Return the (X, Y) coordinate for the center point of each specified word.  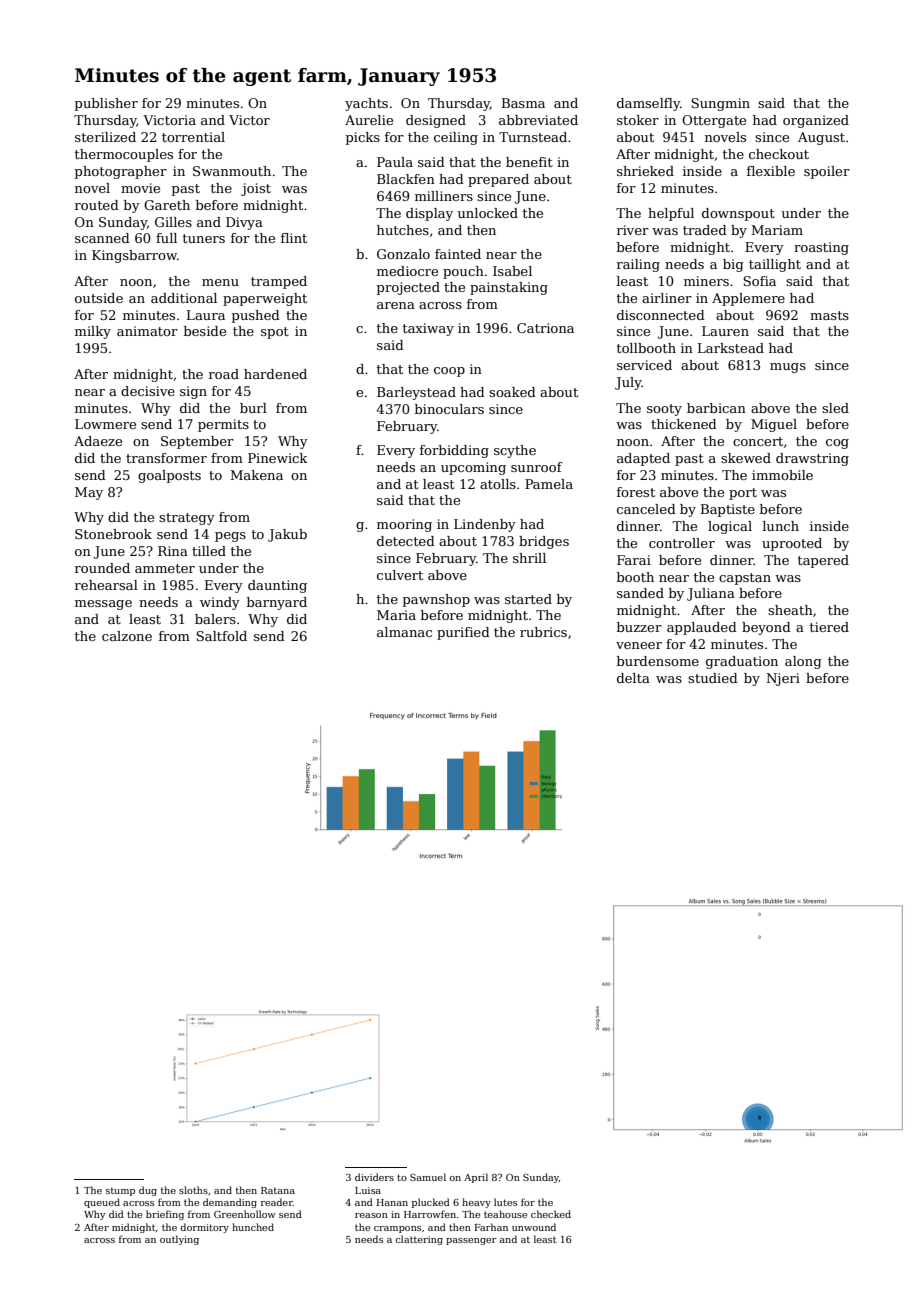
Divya (244, 223)
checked (551, 1214)
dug (148, 1191)
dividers (374, 1177)
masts (829, 315)
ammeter (165, 568)
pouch (463, 272)
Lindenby (485, 525)
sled (835, 408)
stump (120, 1191)
